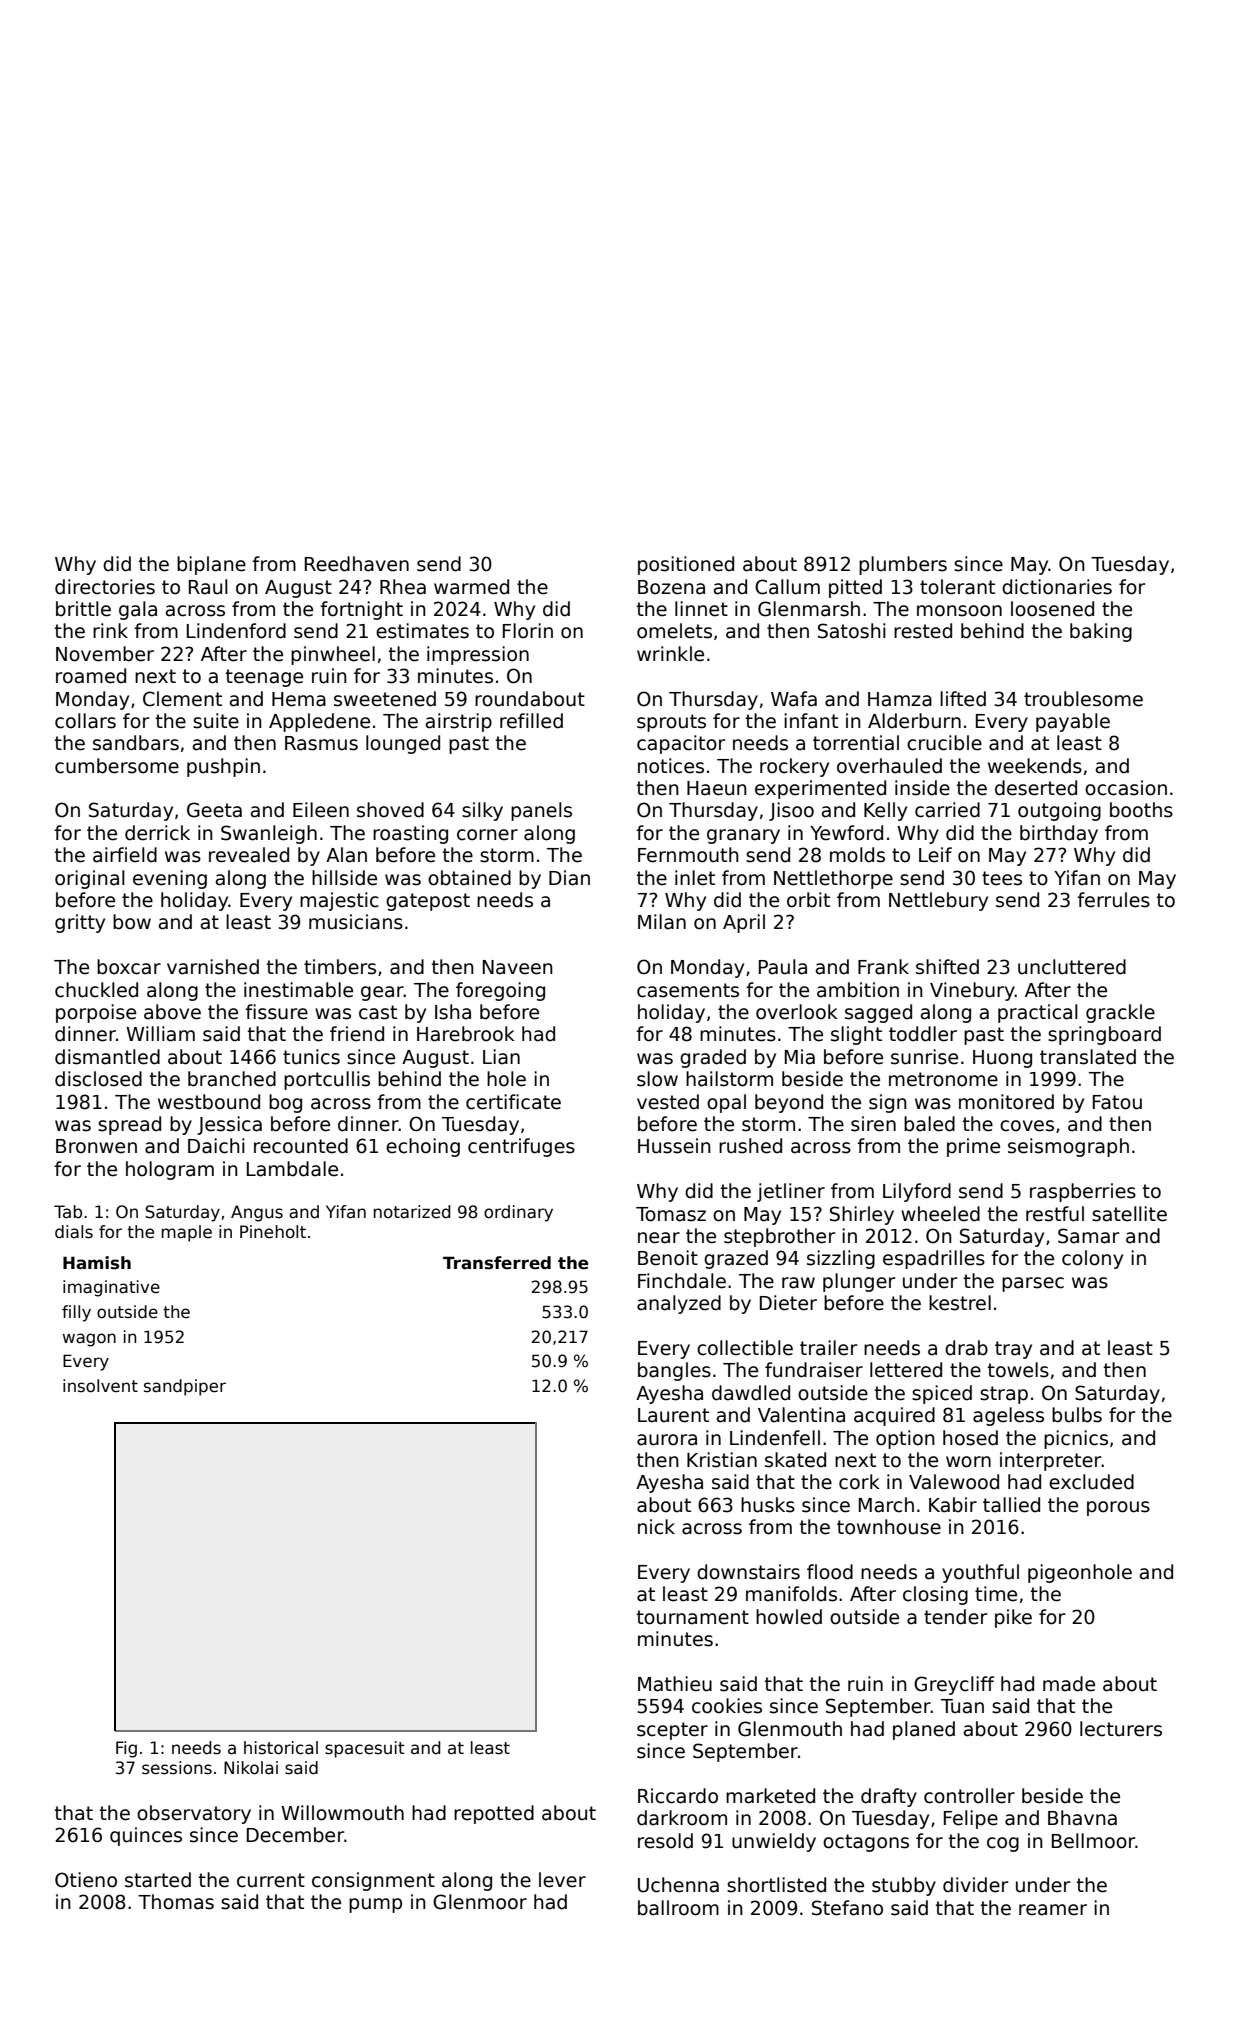  Describe the element at coordinates (126, 1749) in the page. I see `Fig` at that location.
